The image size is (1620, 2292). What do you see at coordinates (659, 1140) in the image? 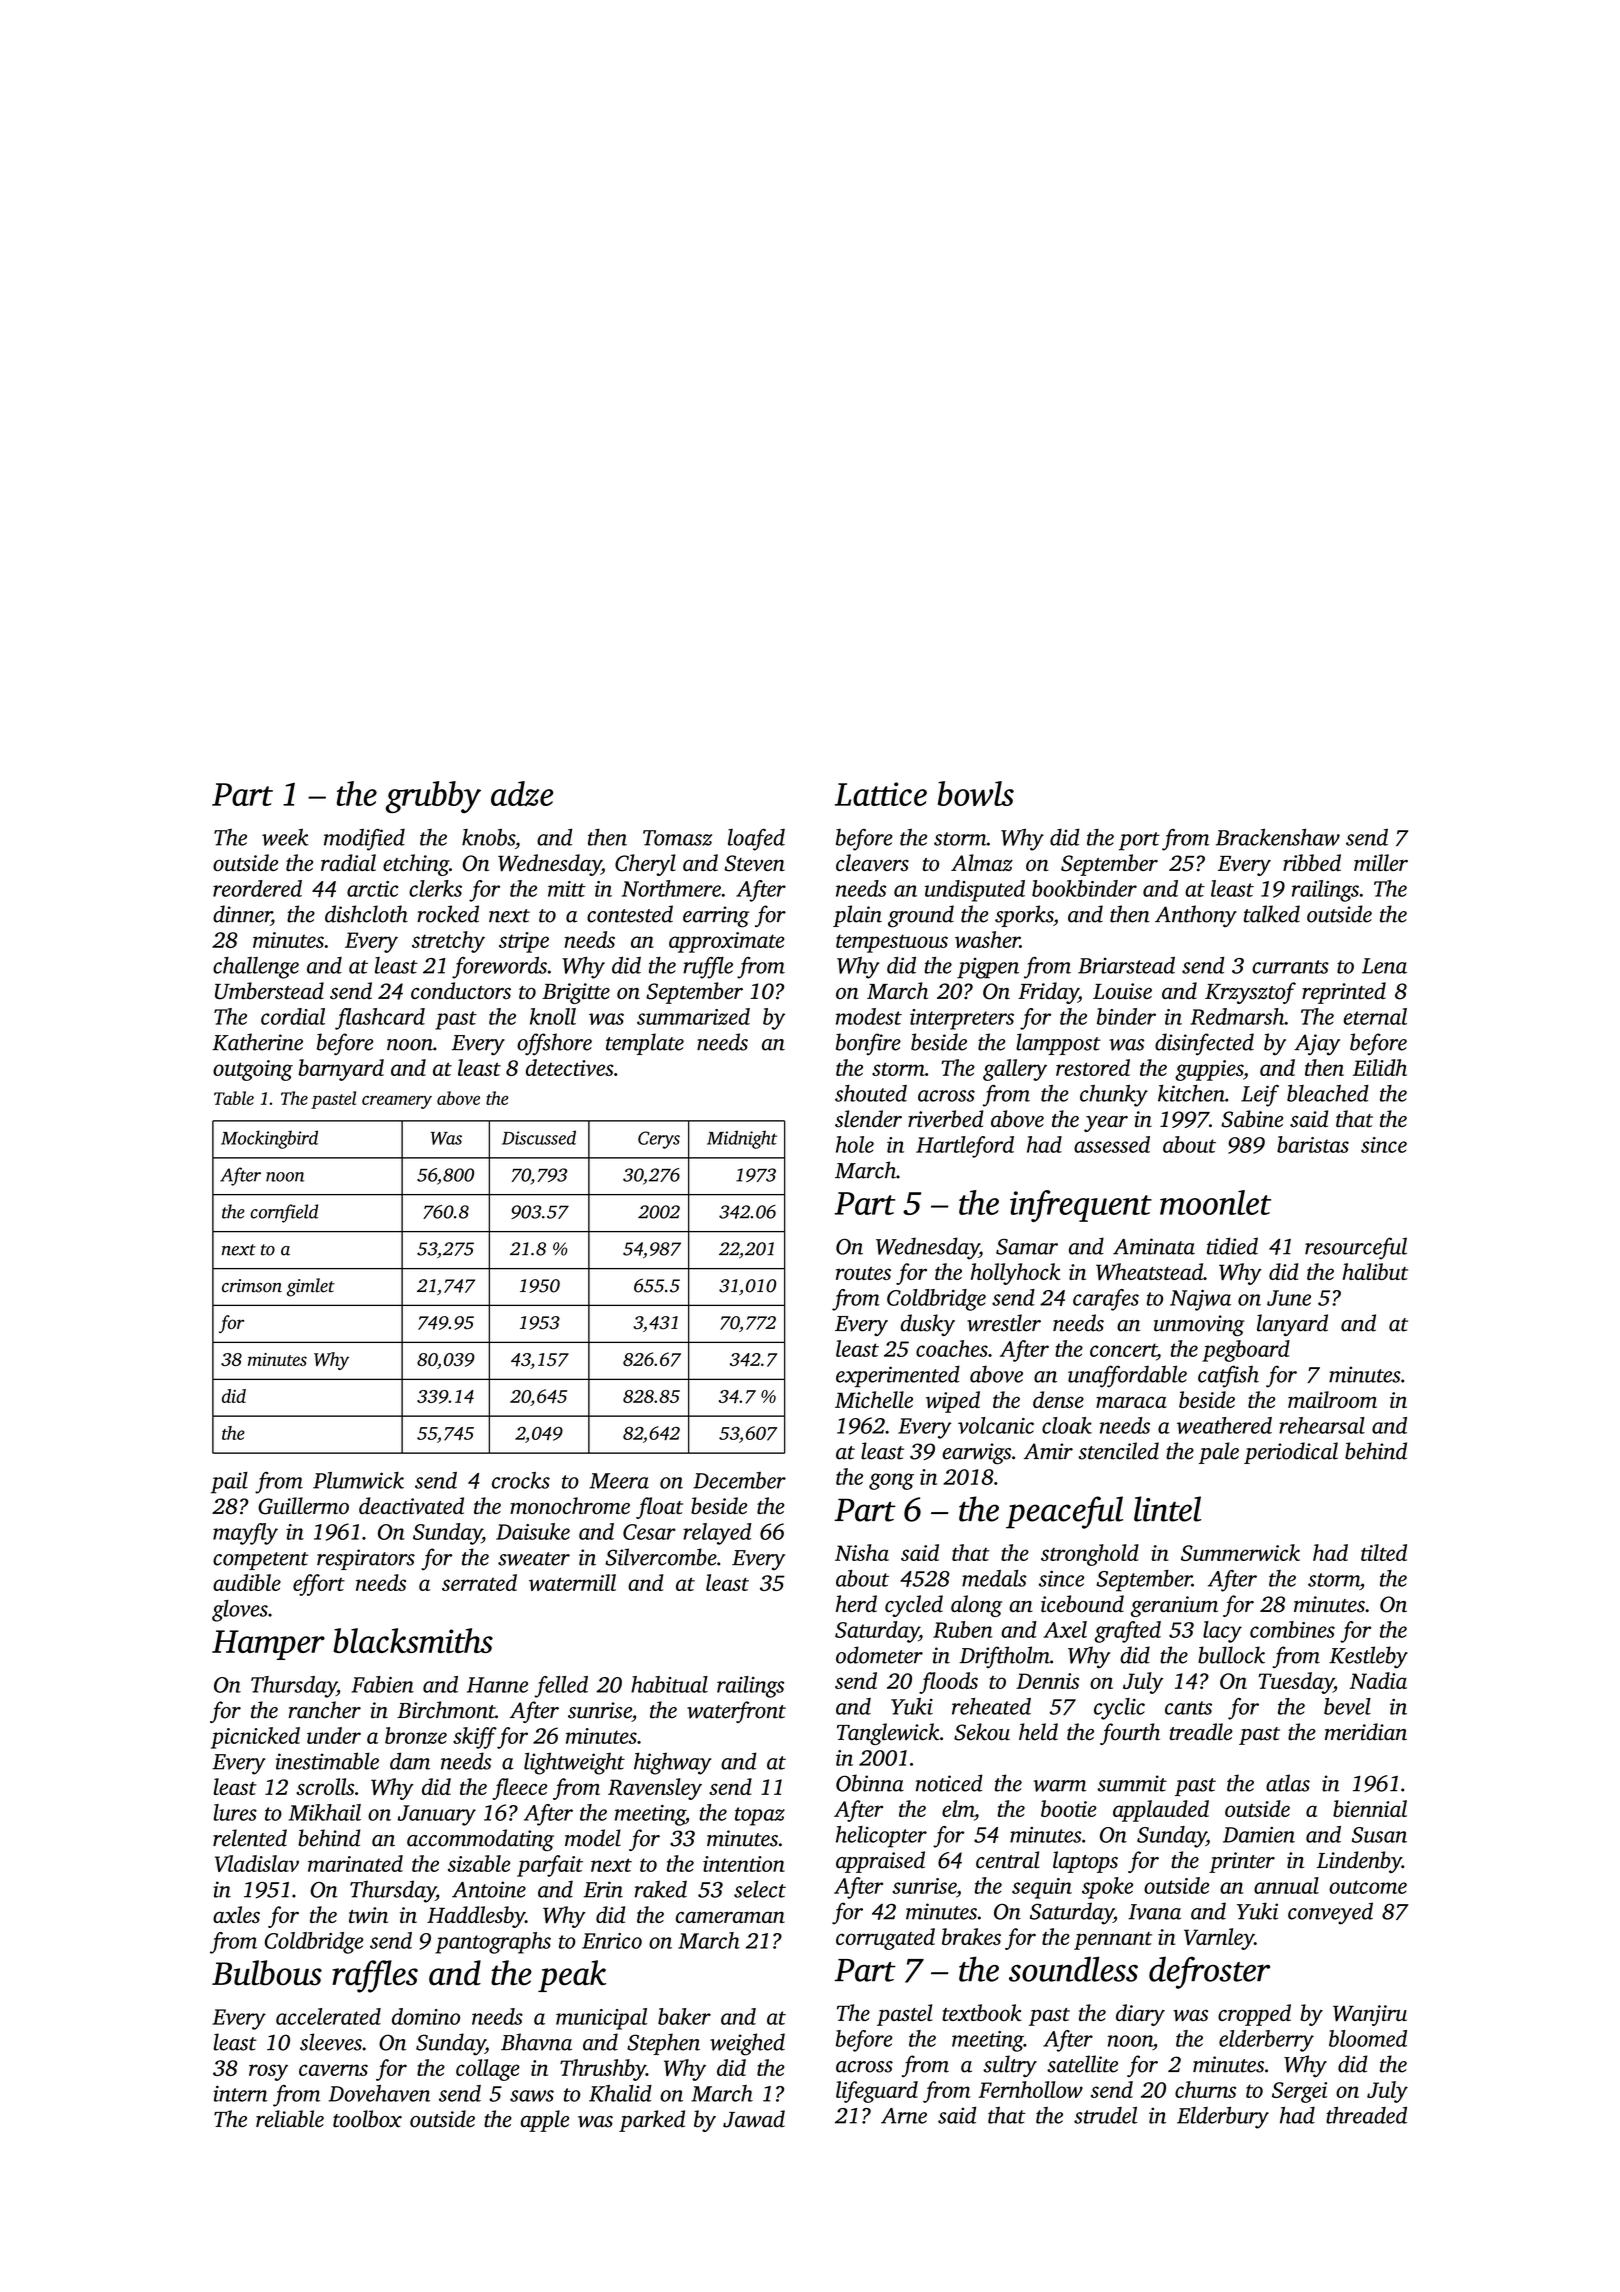
I see `Cerys` at bounding box center [659, 1140].
